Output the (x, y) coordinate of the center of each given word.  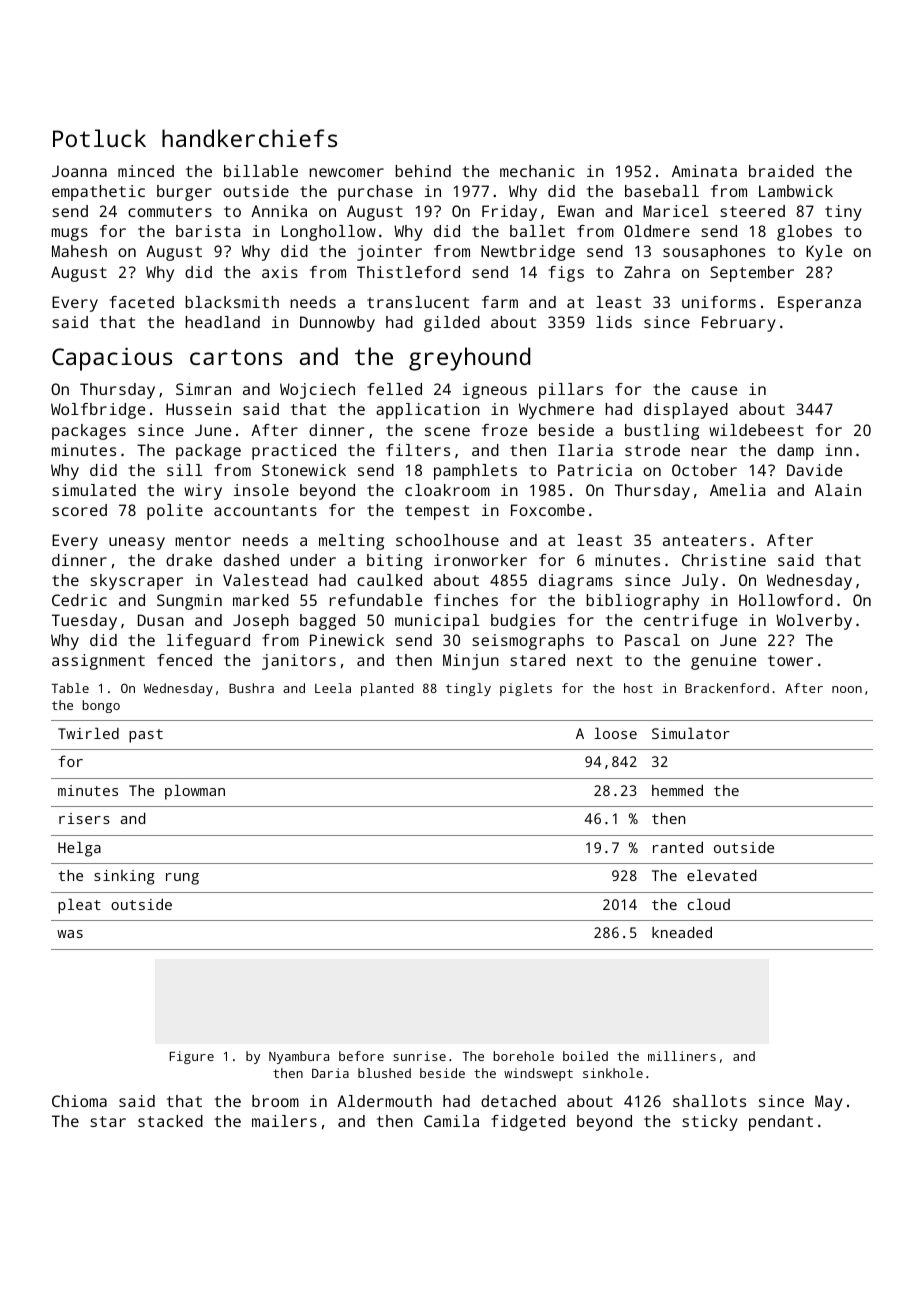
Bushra (251, 688)
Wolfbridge (98, 411)
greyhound (469, 359)
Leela (333, 688)
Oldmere (657, 231)
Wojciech (317, 391)
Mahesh (79, 251)
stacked (170, 1121)
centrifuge (691, 622)
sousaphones (714, 253)
